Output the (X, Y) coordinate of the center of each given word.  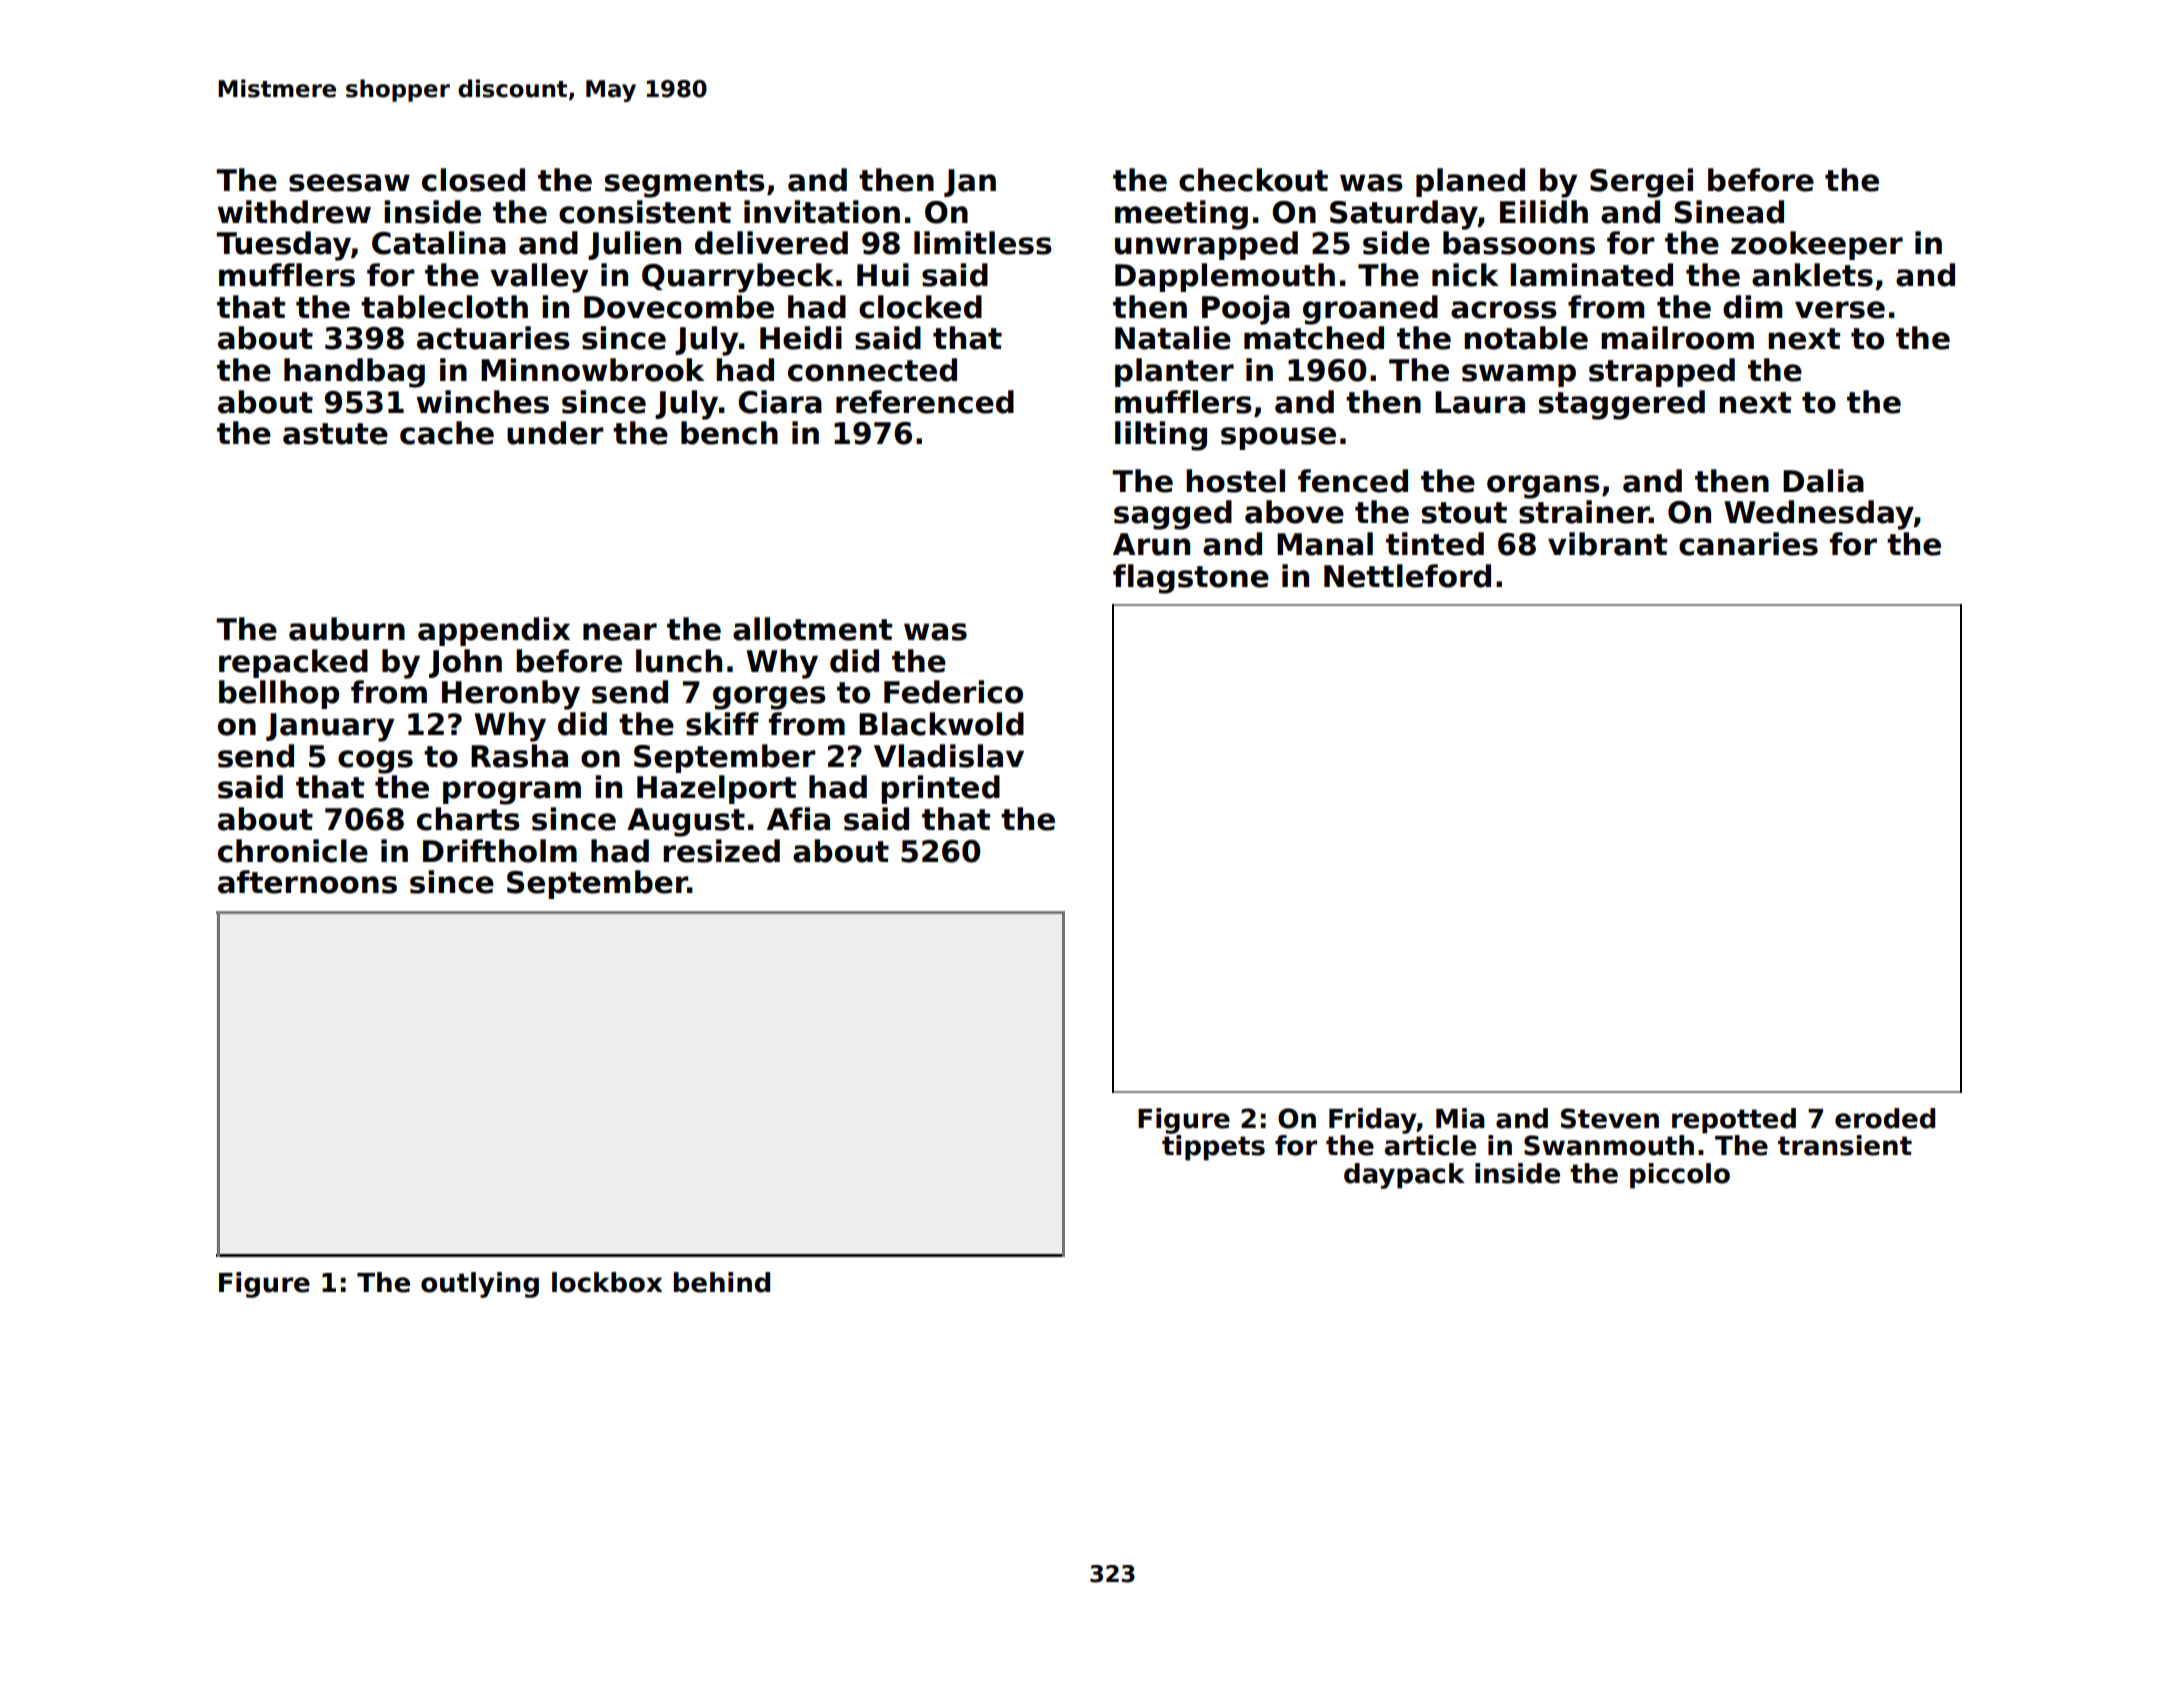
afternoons (307, 882)
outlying (480, 1285)
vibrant (1607, 544)
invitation (822, 212)
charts (468, 819)
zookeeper (1817, 245)
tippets (1213, 1148)
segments (685, 184)
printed (940, 789)
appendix (494, 631)
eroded (1885, 1118)
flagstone (1191, 579)
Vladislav (949, 756)
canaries (1748, 544)
